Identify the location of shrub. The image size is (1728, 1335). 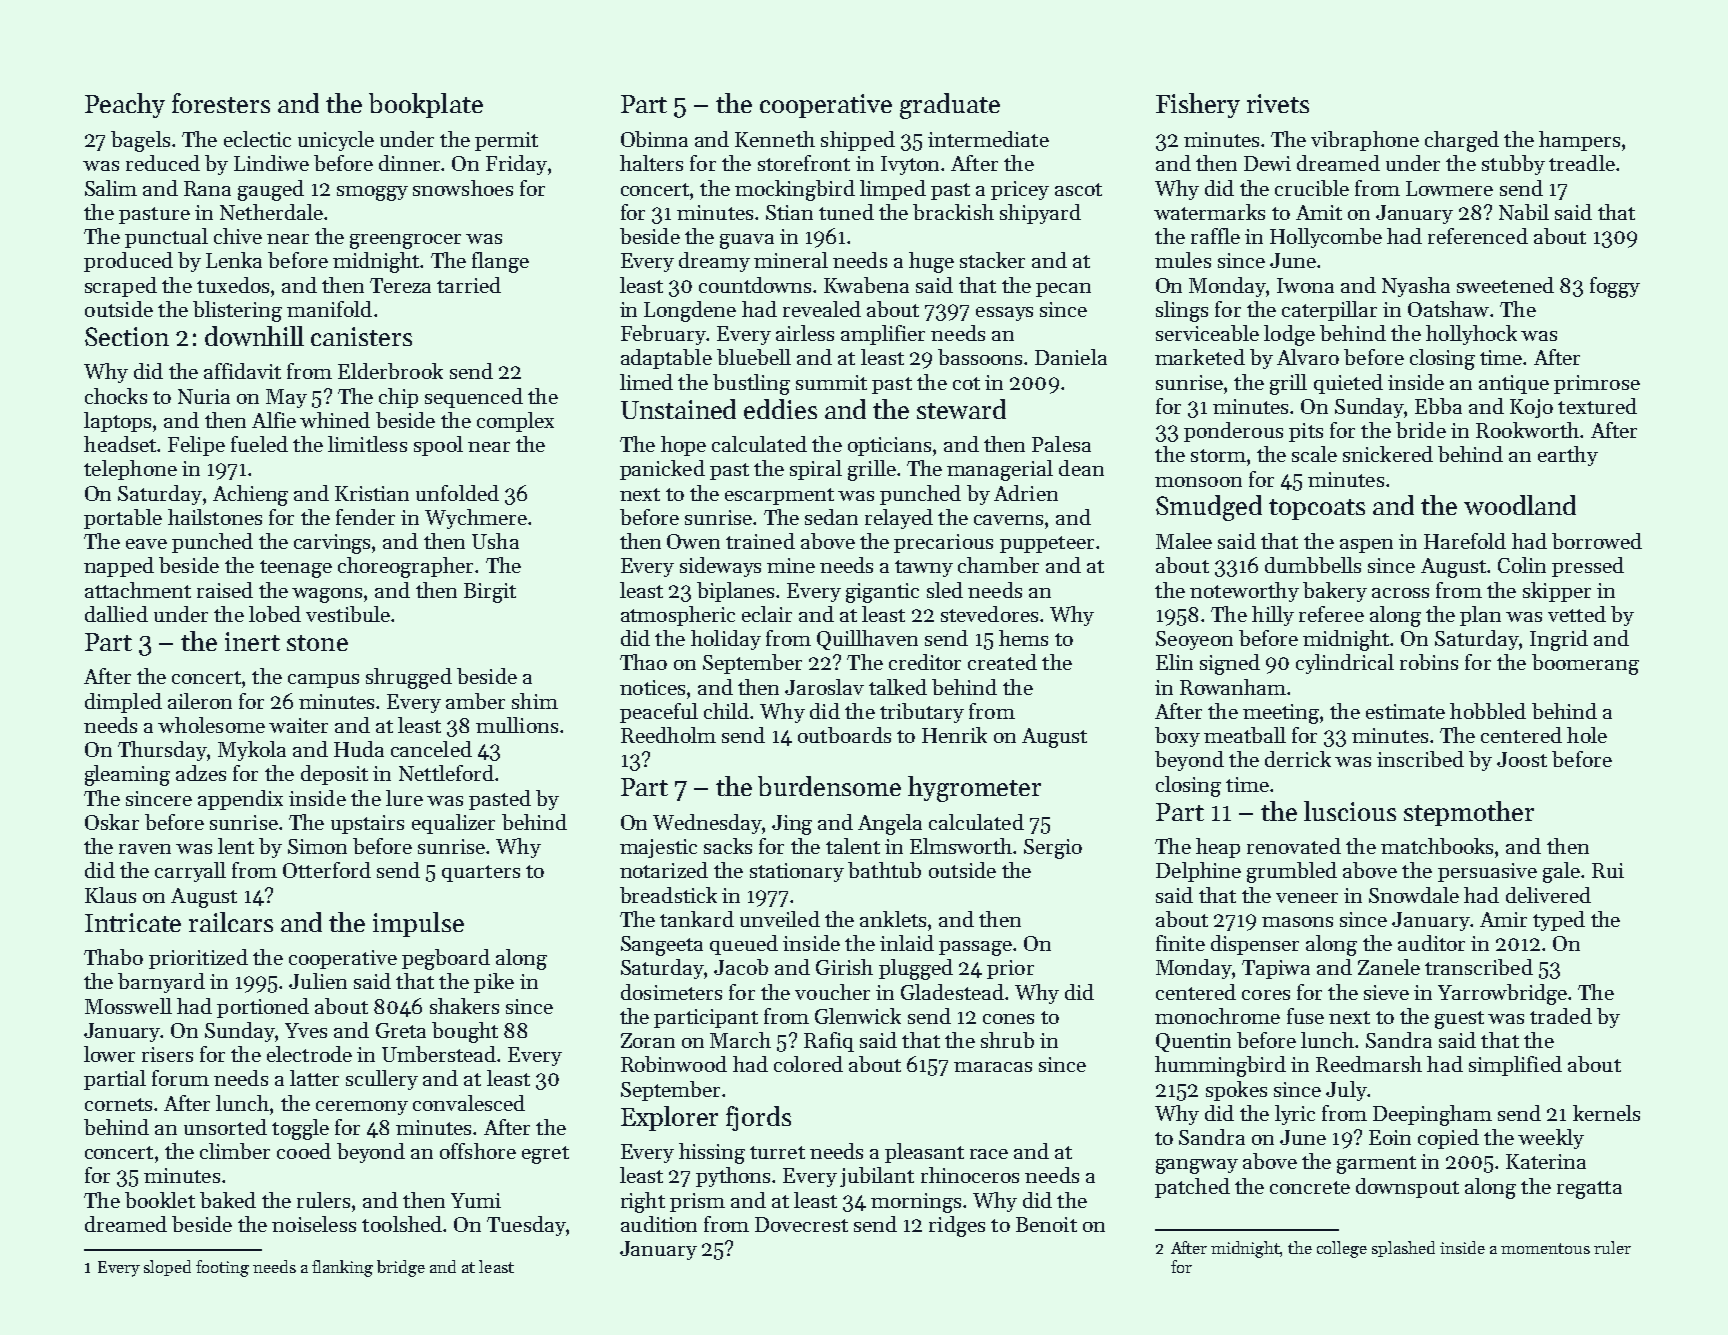
(1007, 1040).
